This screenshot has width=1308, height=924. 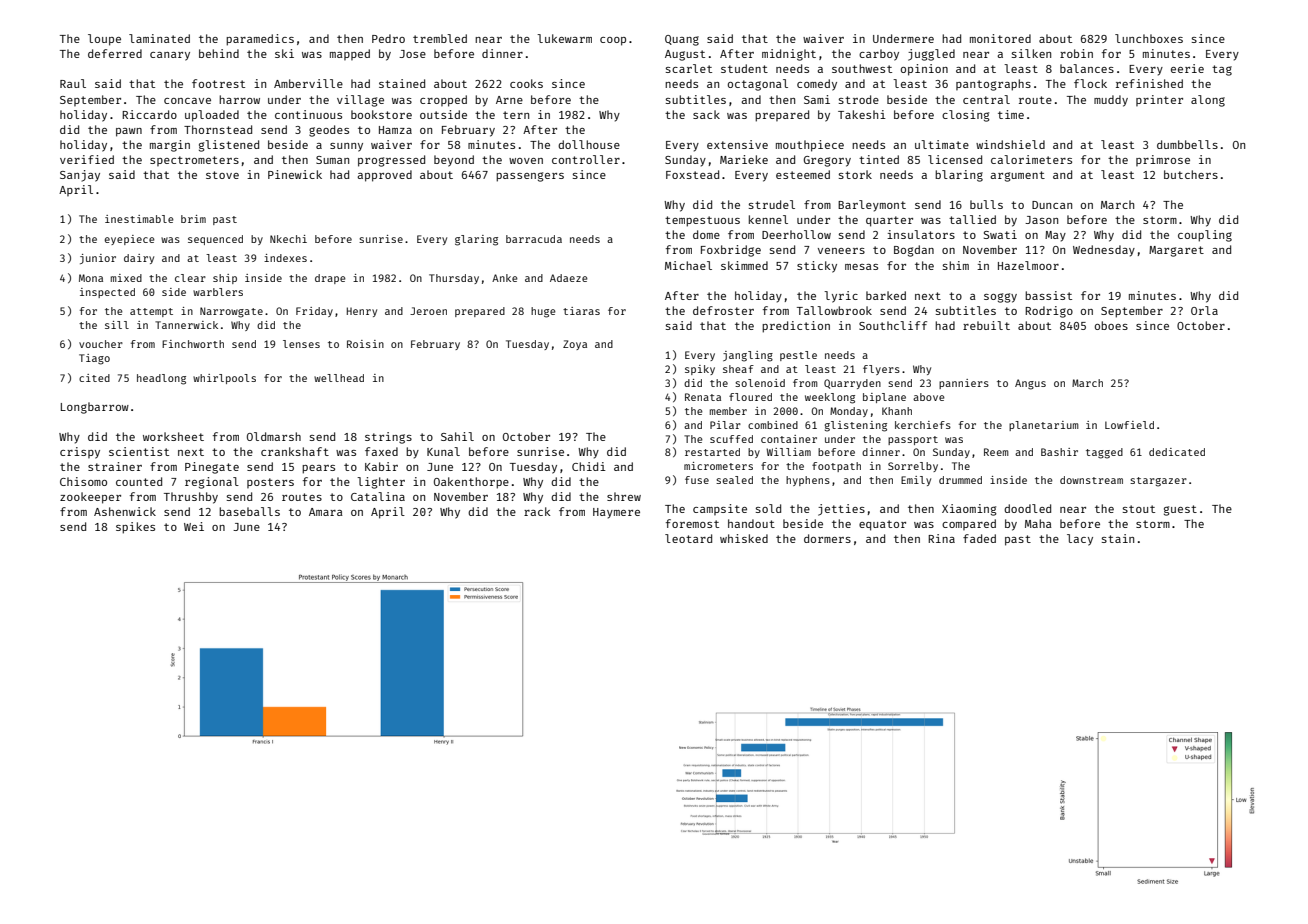 What do you see at coordinates (1031, 53) in the screenshot?
I see `silken` at bounding box center [1031, 53].
